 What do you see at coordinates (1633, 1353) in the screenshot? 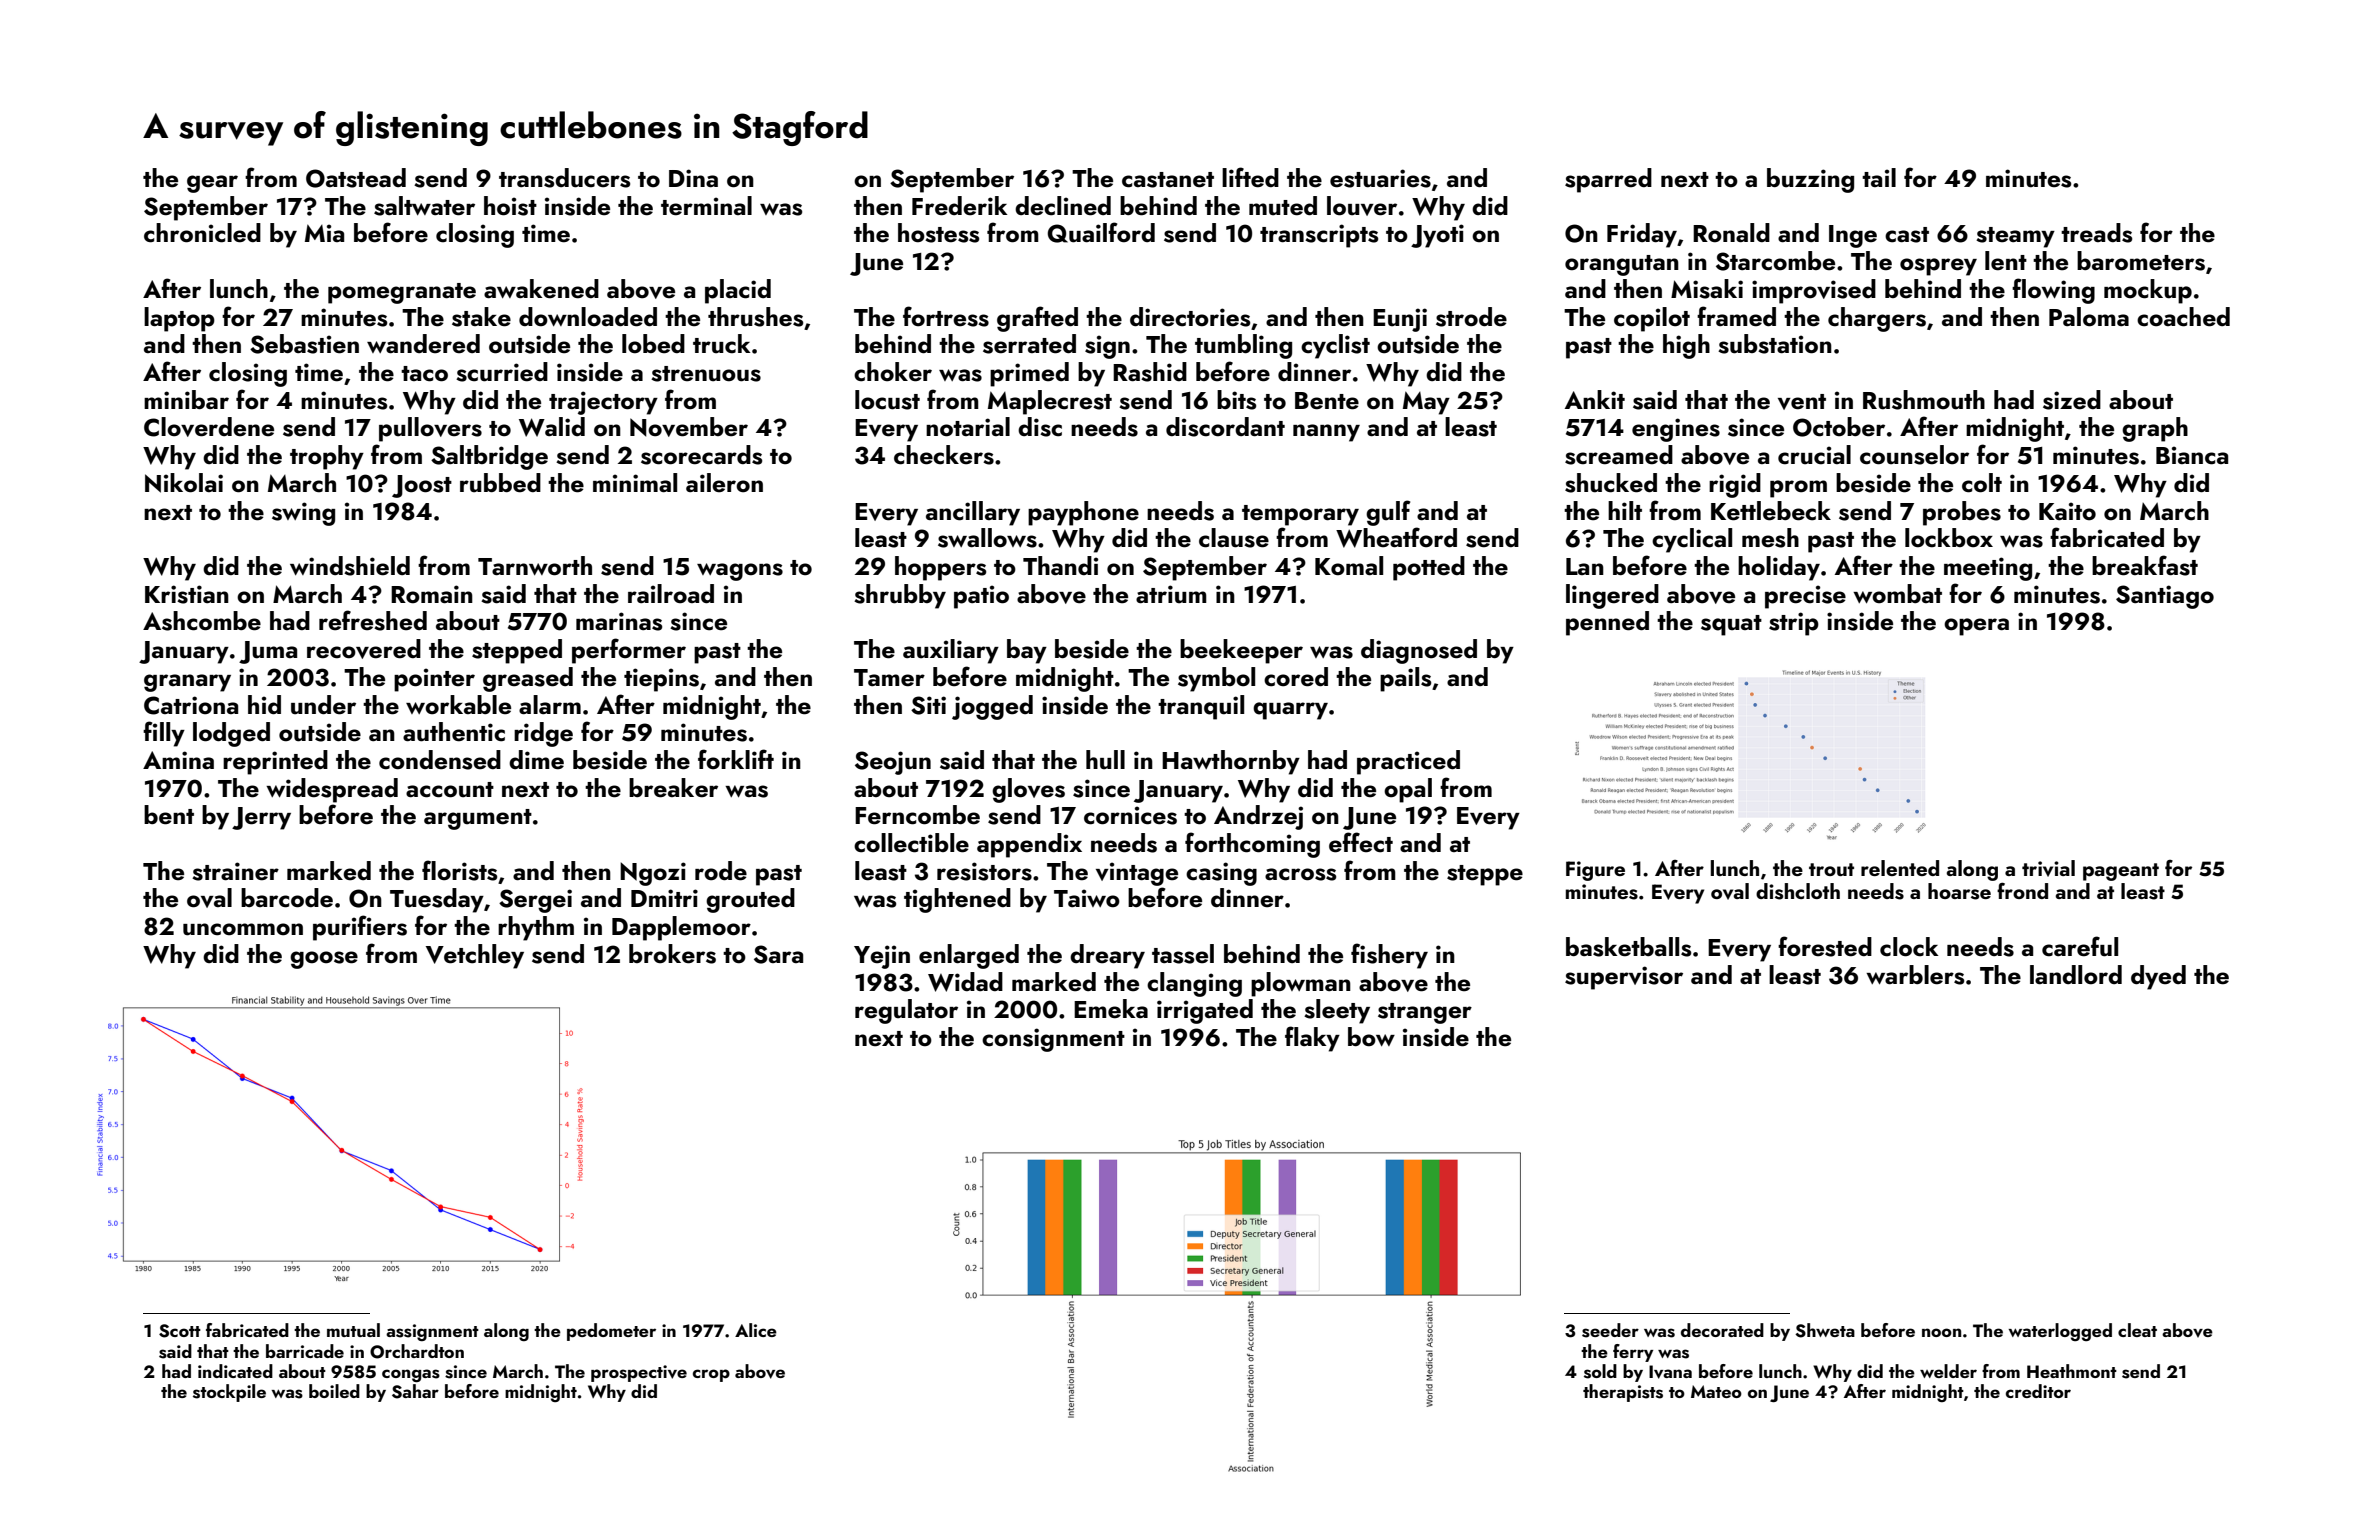
I see `ferry` at bounding box center [1633, 1353].
